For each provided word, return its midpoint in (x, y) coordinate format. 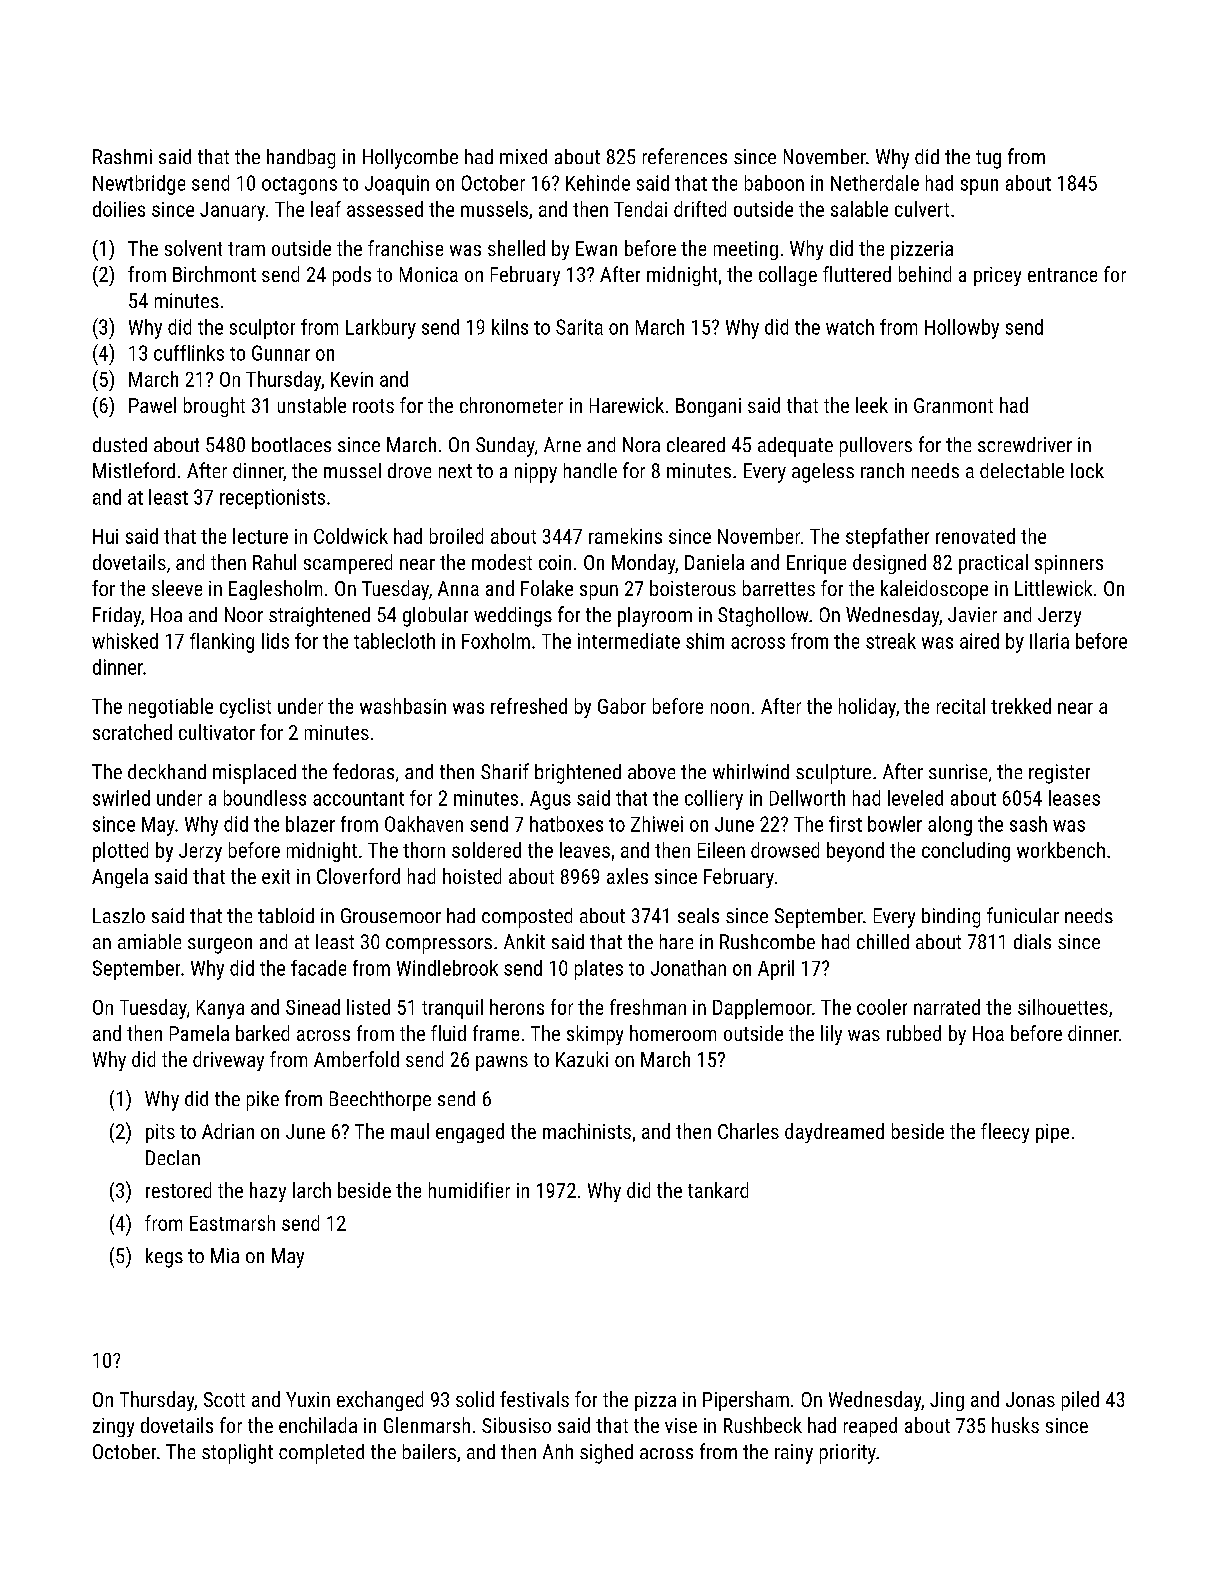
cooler (882, 1007)
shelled (516, 248)
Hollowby (962, 329)
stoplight (237, 1454)
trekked (1021, 706)
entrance (1062, 275)
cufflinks (189, 353)
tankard (718, 1190)
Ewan (596, 248)
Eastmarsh (232, 1223)
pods (352, 276)
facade (318, 968)
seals (698, 915)
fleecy (1005, 1133)
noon (730, 708)
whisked (125, 641)
